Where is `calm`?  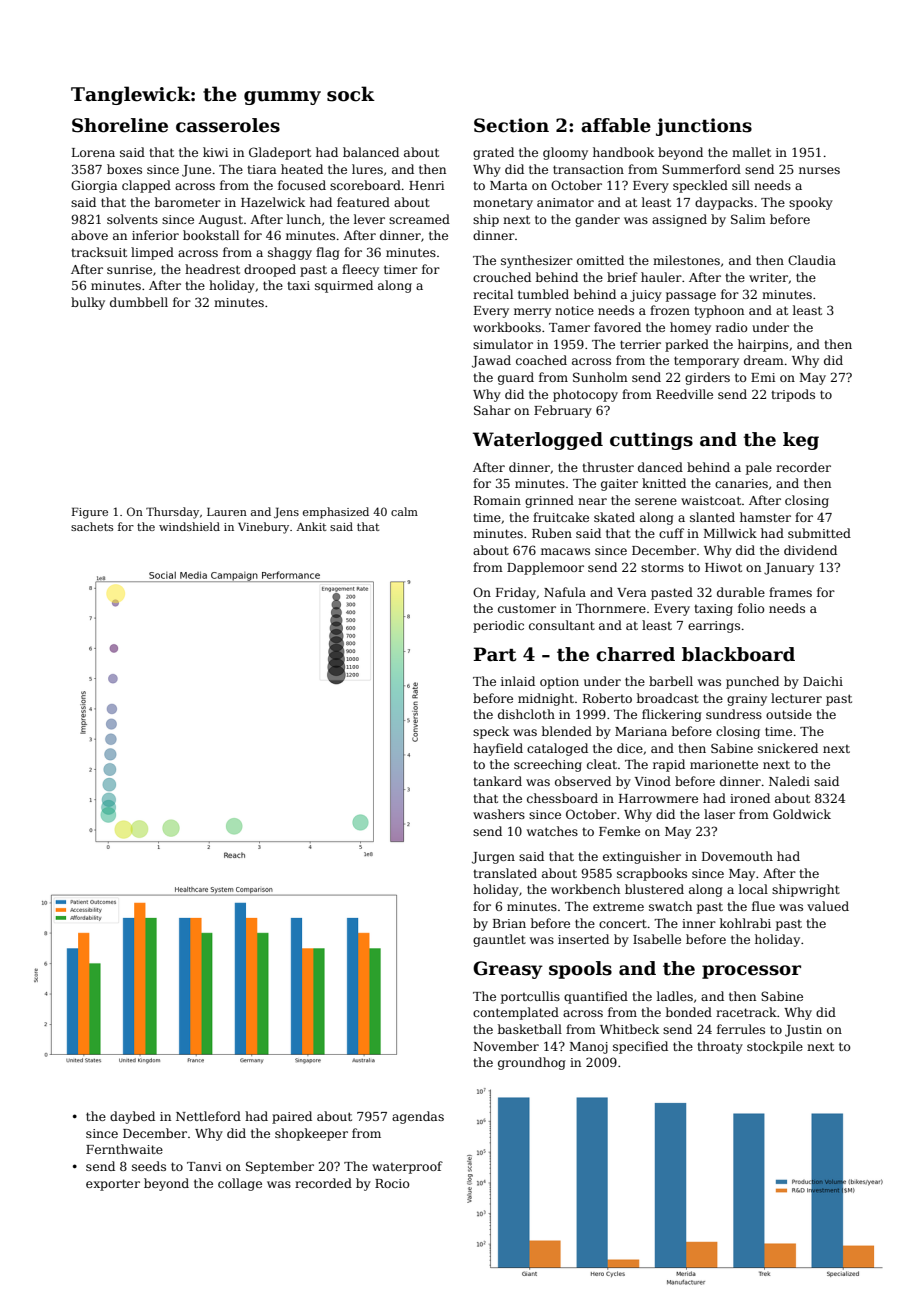
calm is located at coordinates (404, 511).
